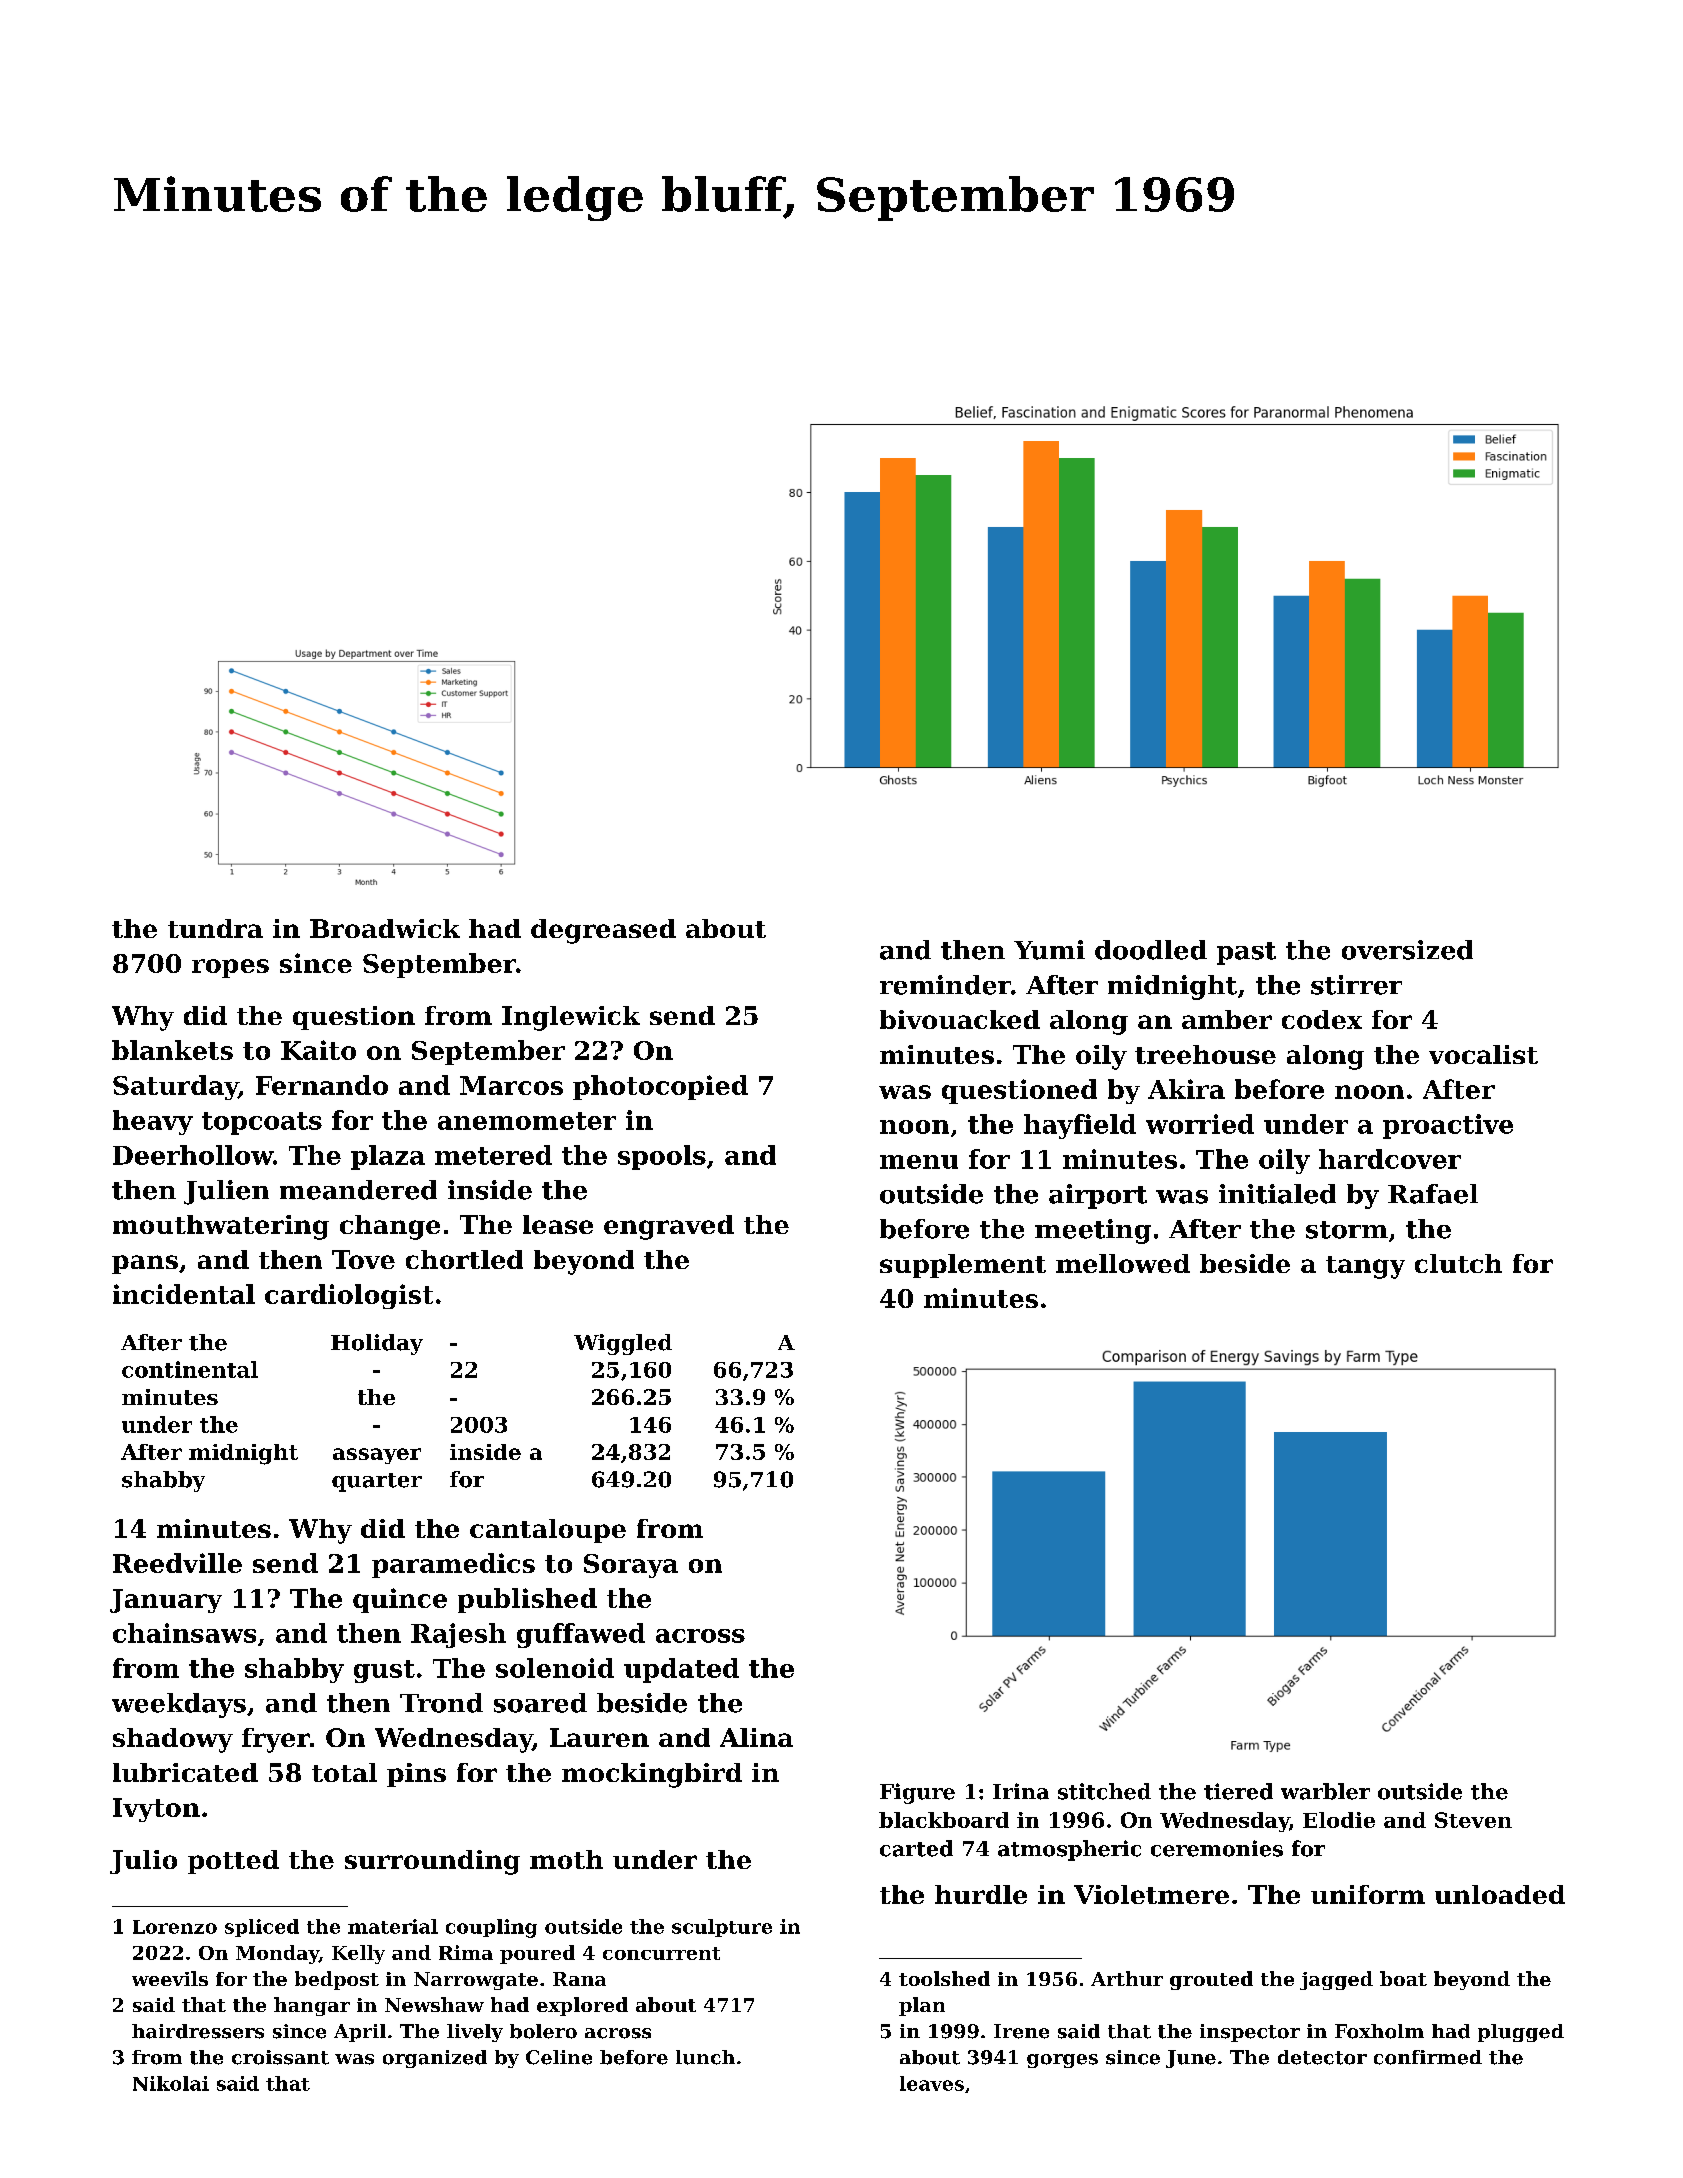  Describe the element at coordinates (171, 2083) in the document. I see `Nikolai` at that location.
